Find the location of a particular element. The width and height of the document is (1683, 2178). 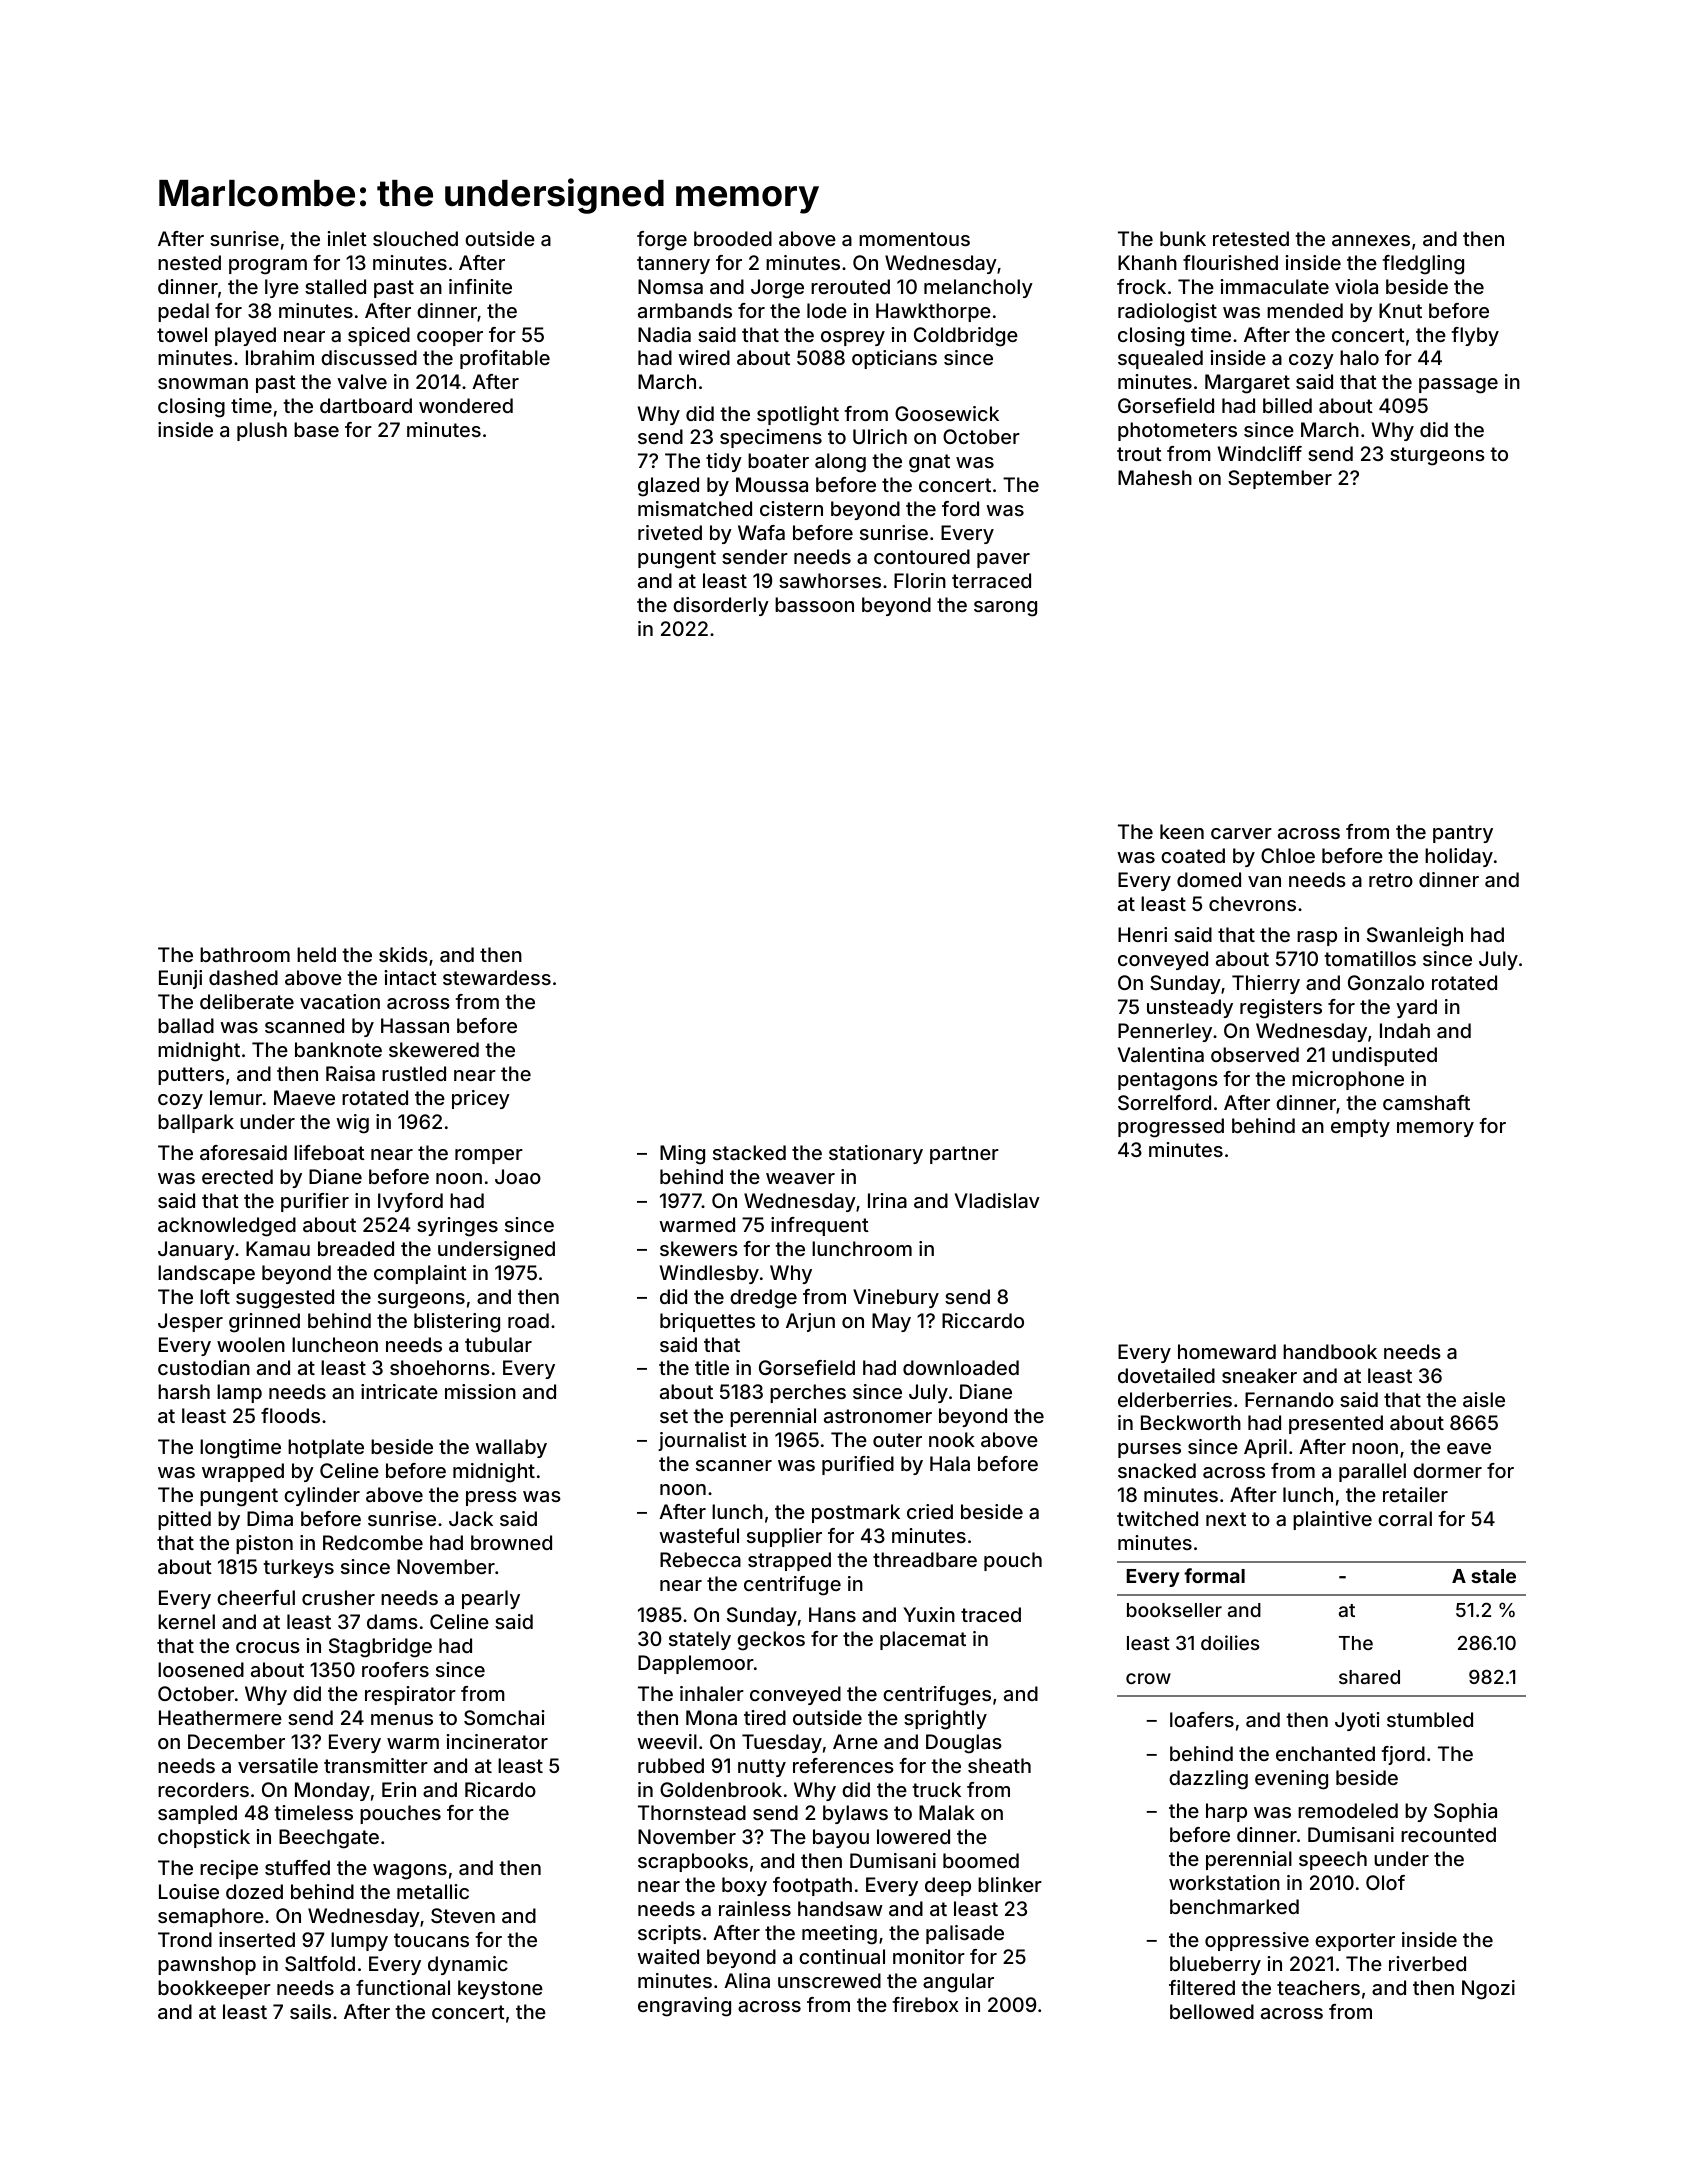

September is located at coordinates (1280, 479).
